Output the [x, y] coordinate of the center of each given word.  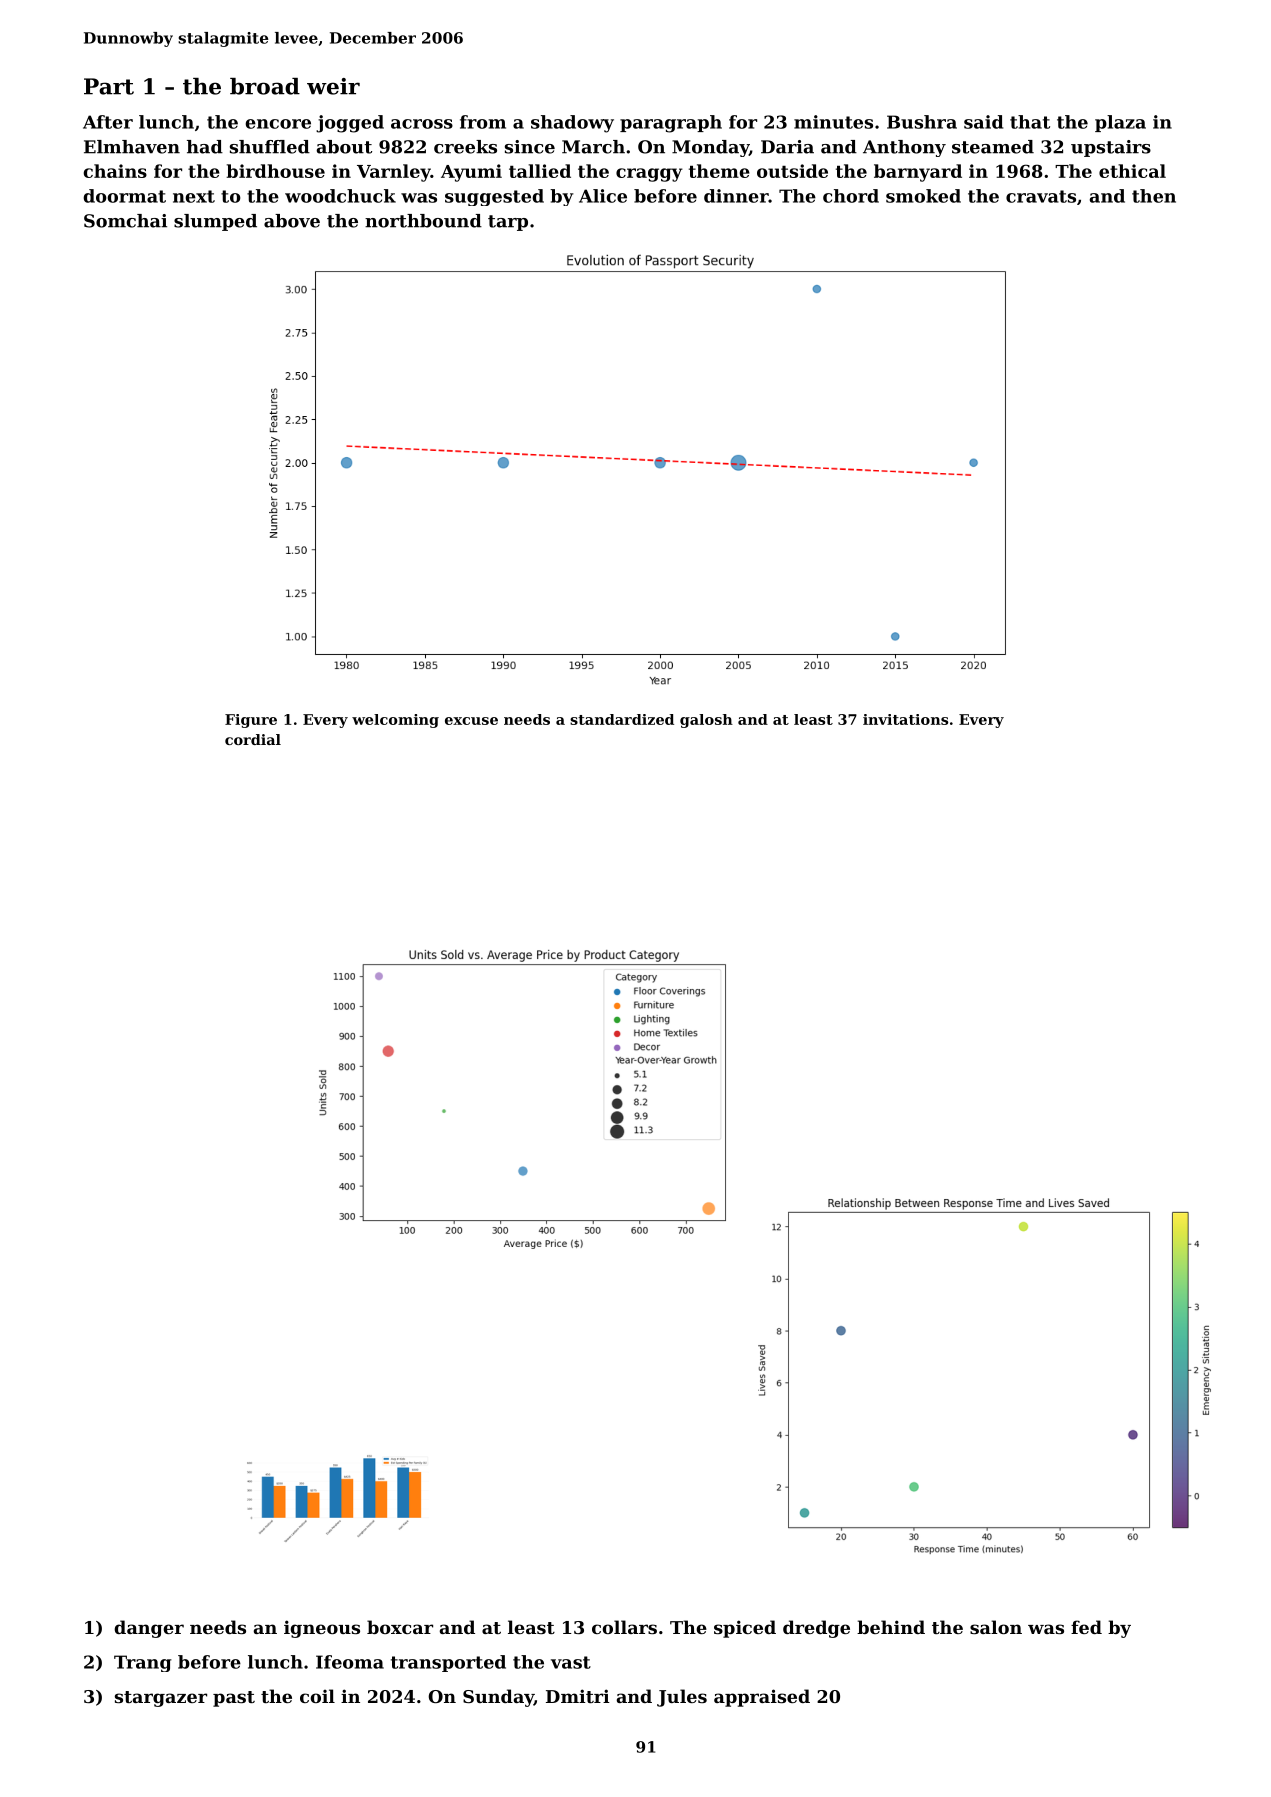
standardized [622, 719]
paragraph [671, 124]
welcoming [395, 721]
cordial [253, 739]
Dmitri [578, 1696]
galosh [706, 721]
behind [891, 1627]
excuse [471, 721]
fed [1086, 1627]
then [1154, 196]
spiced [745, 1629]
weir [333, 86]
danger [149, 1629]
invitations [905, 719]
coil [317, 1696]
